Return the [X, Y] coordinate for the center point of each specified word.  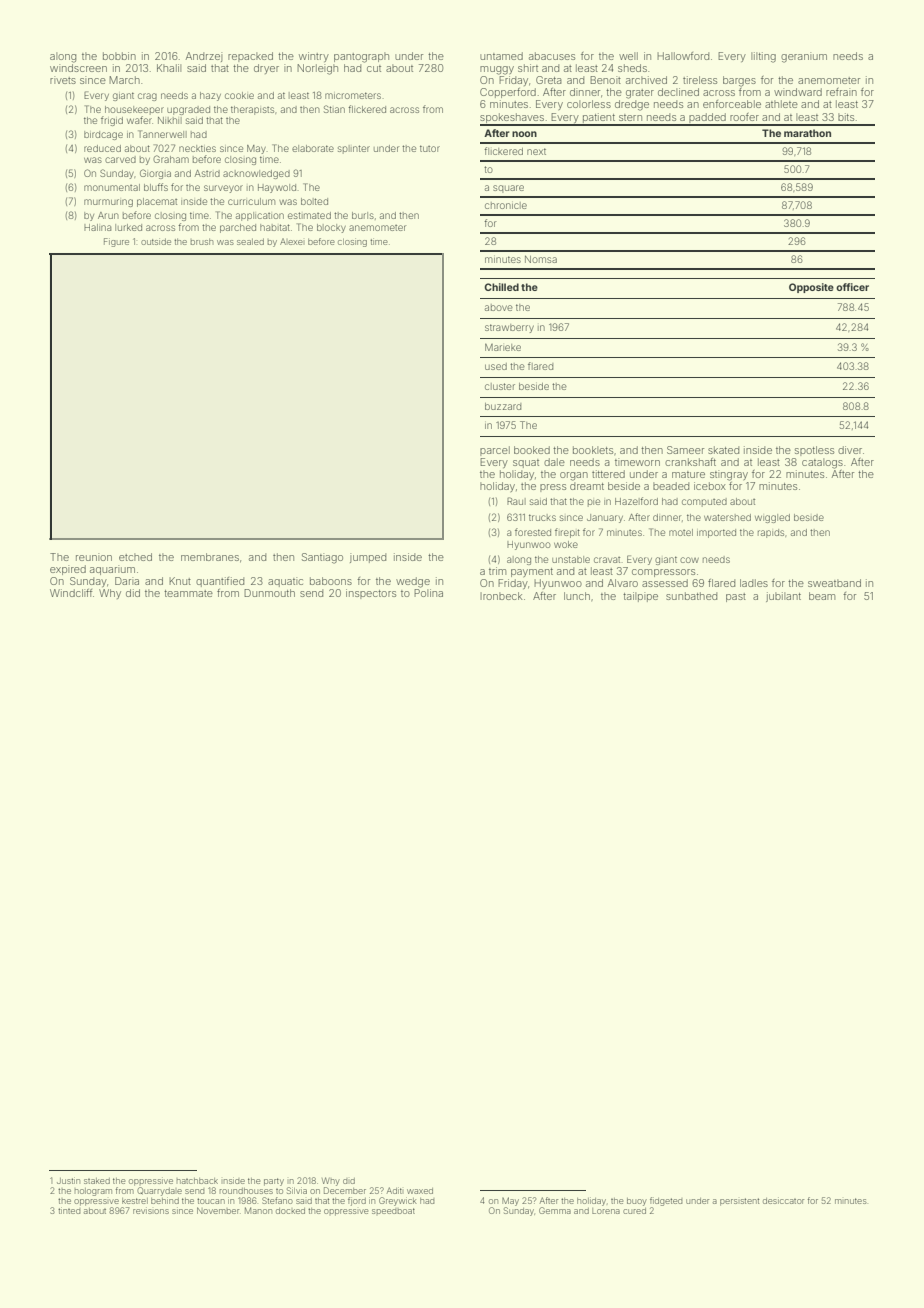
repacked [250, 57]
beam [822, 596]
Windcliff [71, 593]
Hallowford [683, 56]
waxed [420, 1191]
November [218, 1210]
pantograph [361, 57]
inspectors [371, 594]
